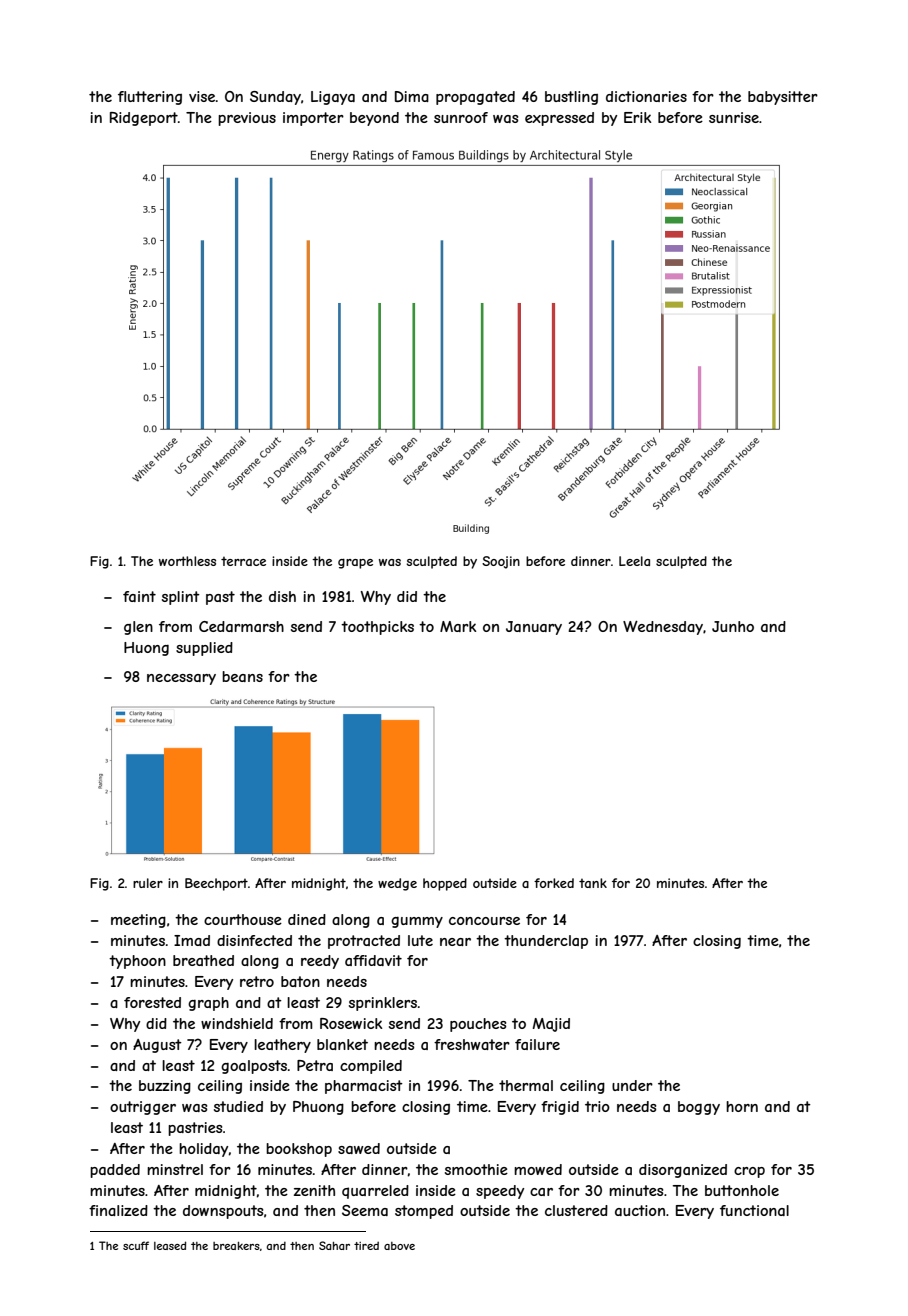 The image size is (908, 1316). I want to click on vise, so click(202, 96).
